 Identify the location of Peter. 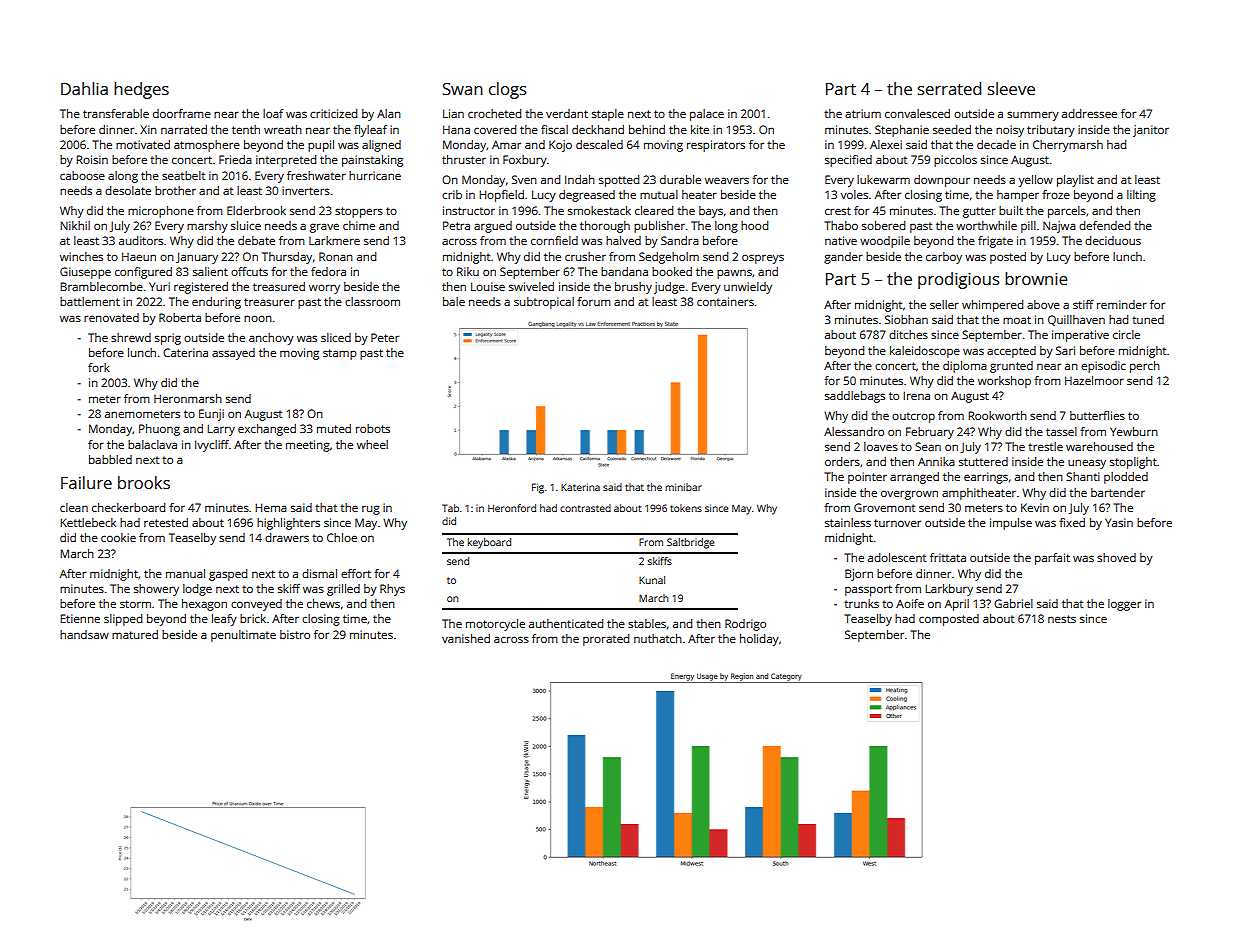
(385, 337).
